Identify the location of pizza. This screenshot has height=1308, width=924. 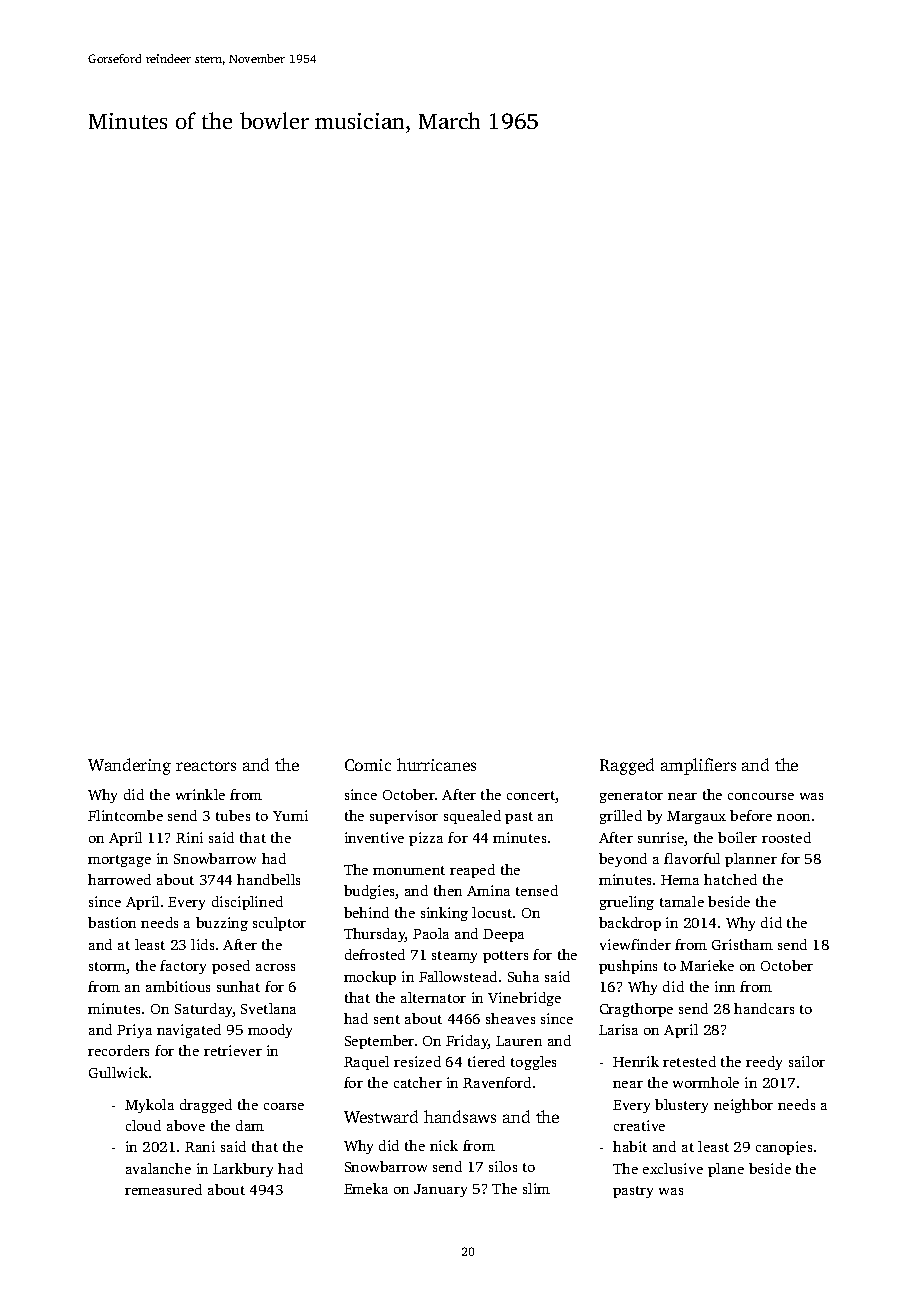
(426, 839).
